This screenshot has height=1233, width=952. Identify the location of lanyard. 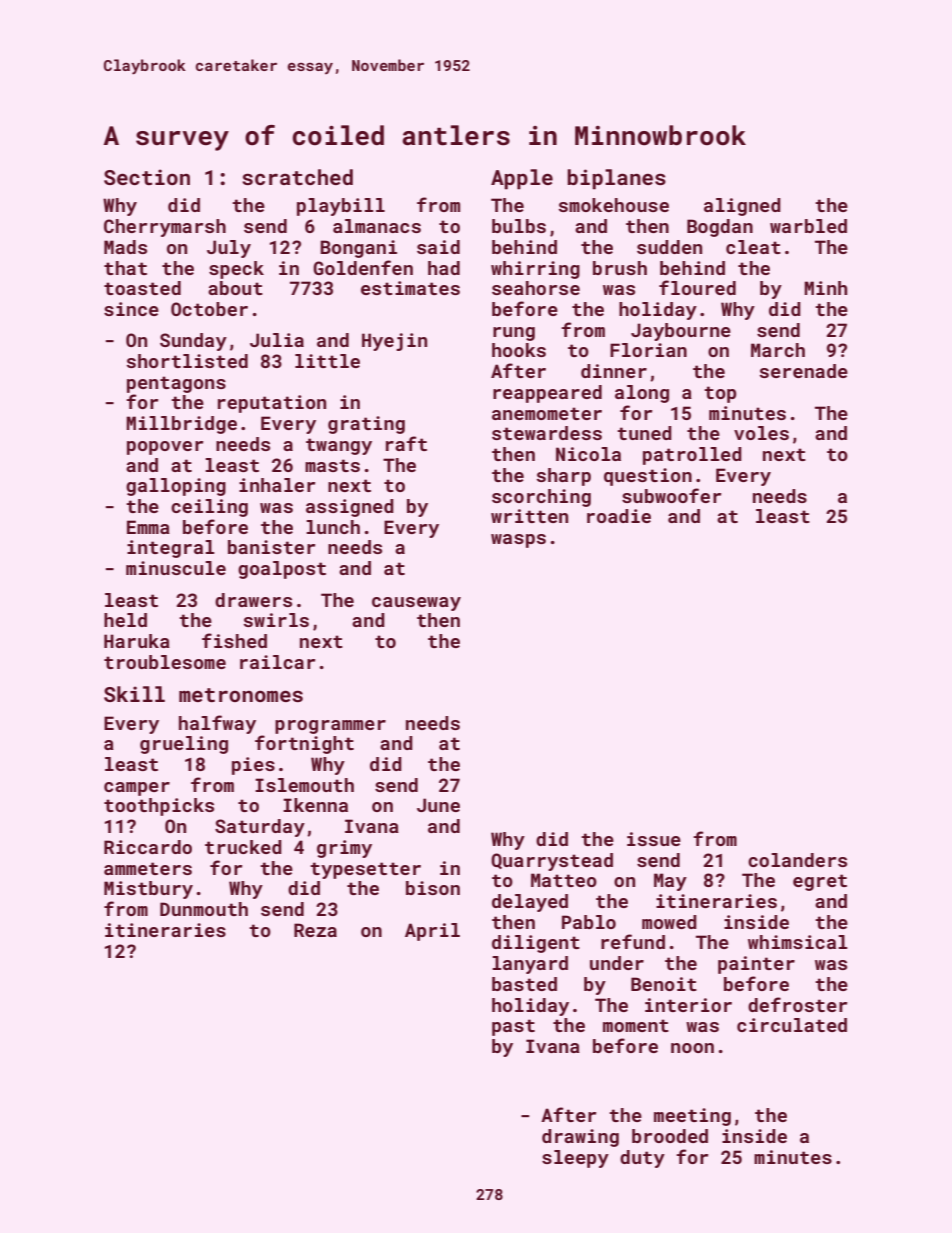
(530, 965).
